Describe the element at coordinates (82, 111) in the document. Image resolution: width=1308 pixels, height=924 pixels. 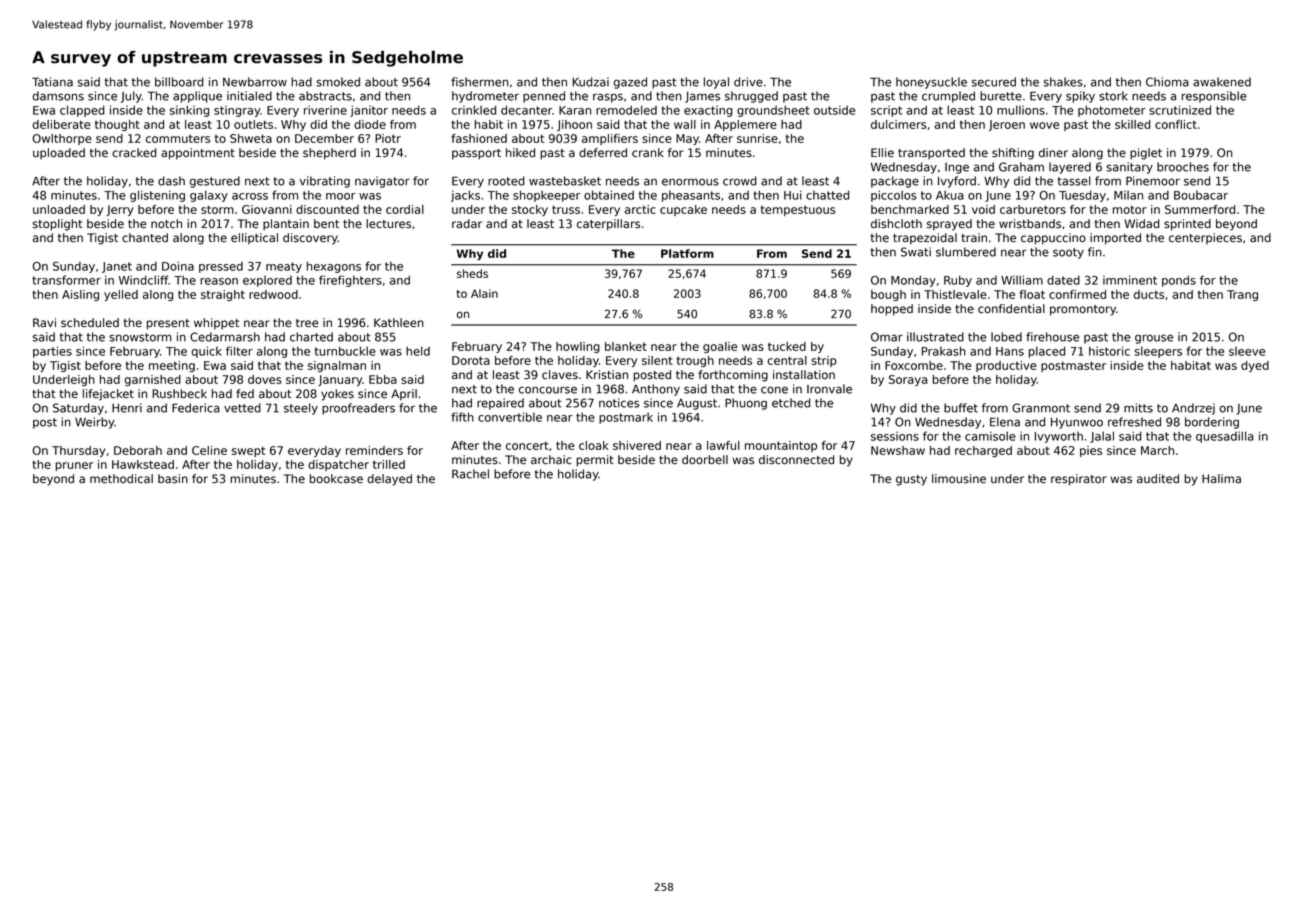
I see `clapped` at that location.
